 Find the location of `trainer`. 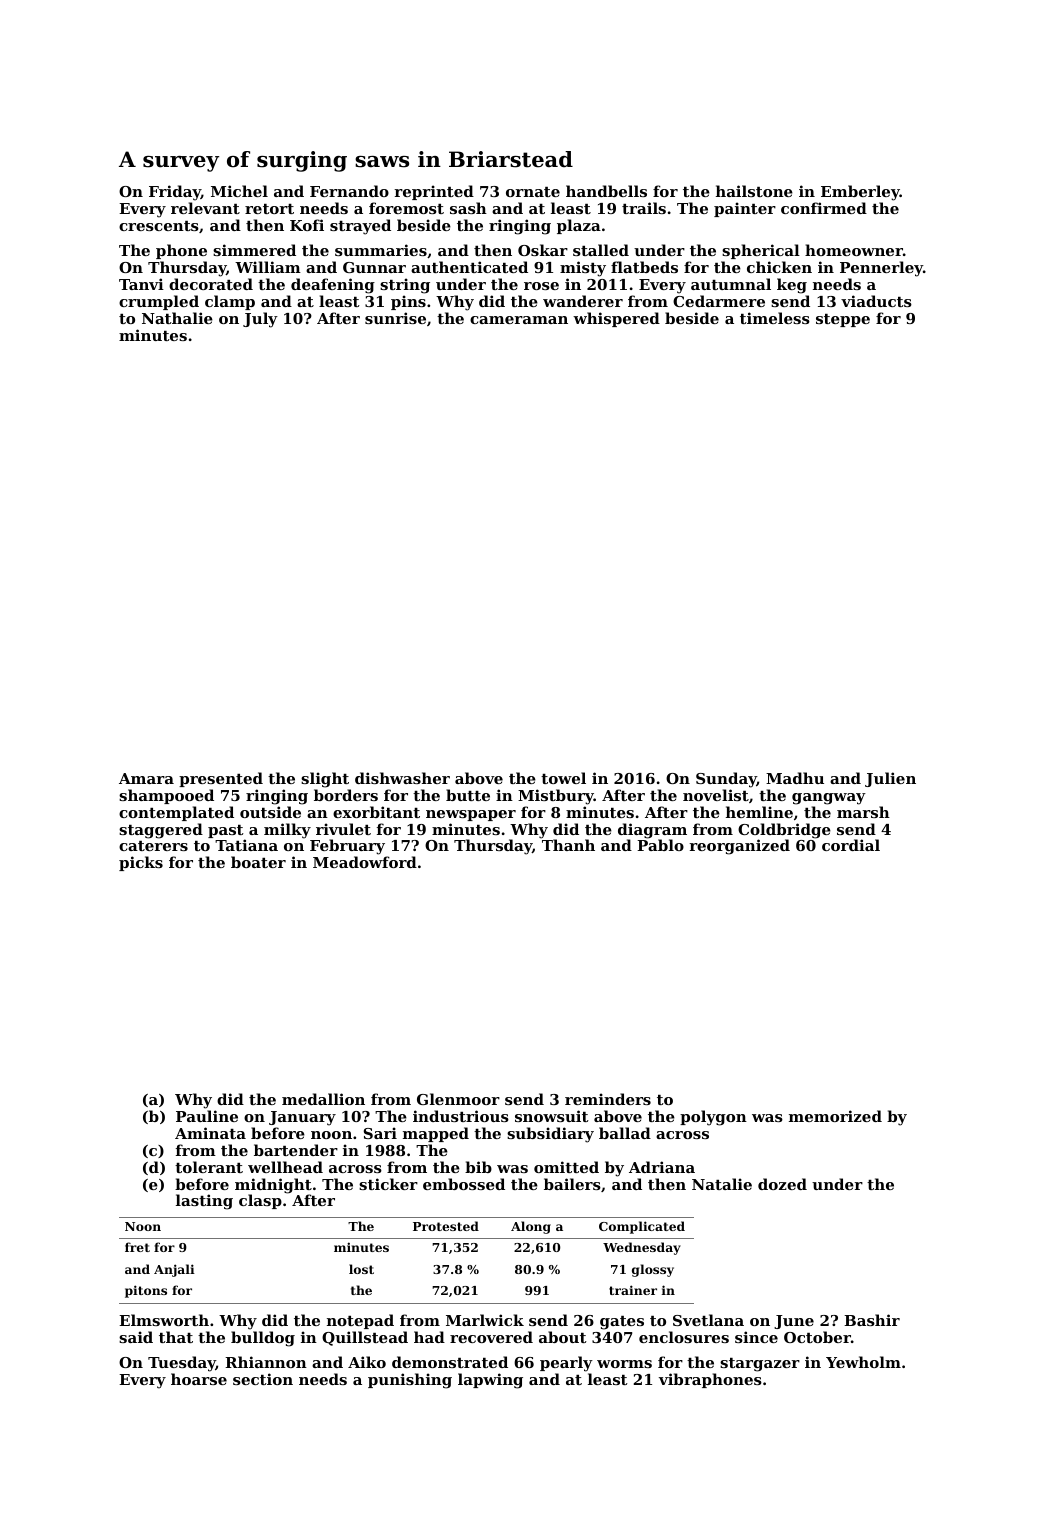

trainer is located at coordinates (633, 1290).
